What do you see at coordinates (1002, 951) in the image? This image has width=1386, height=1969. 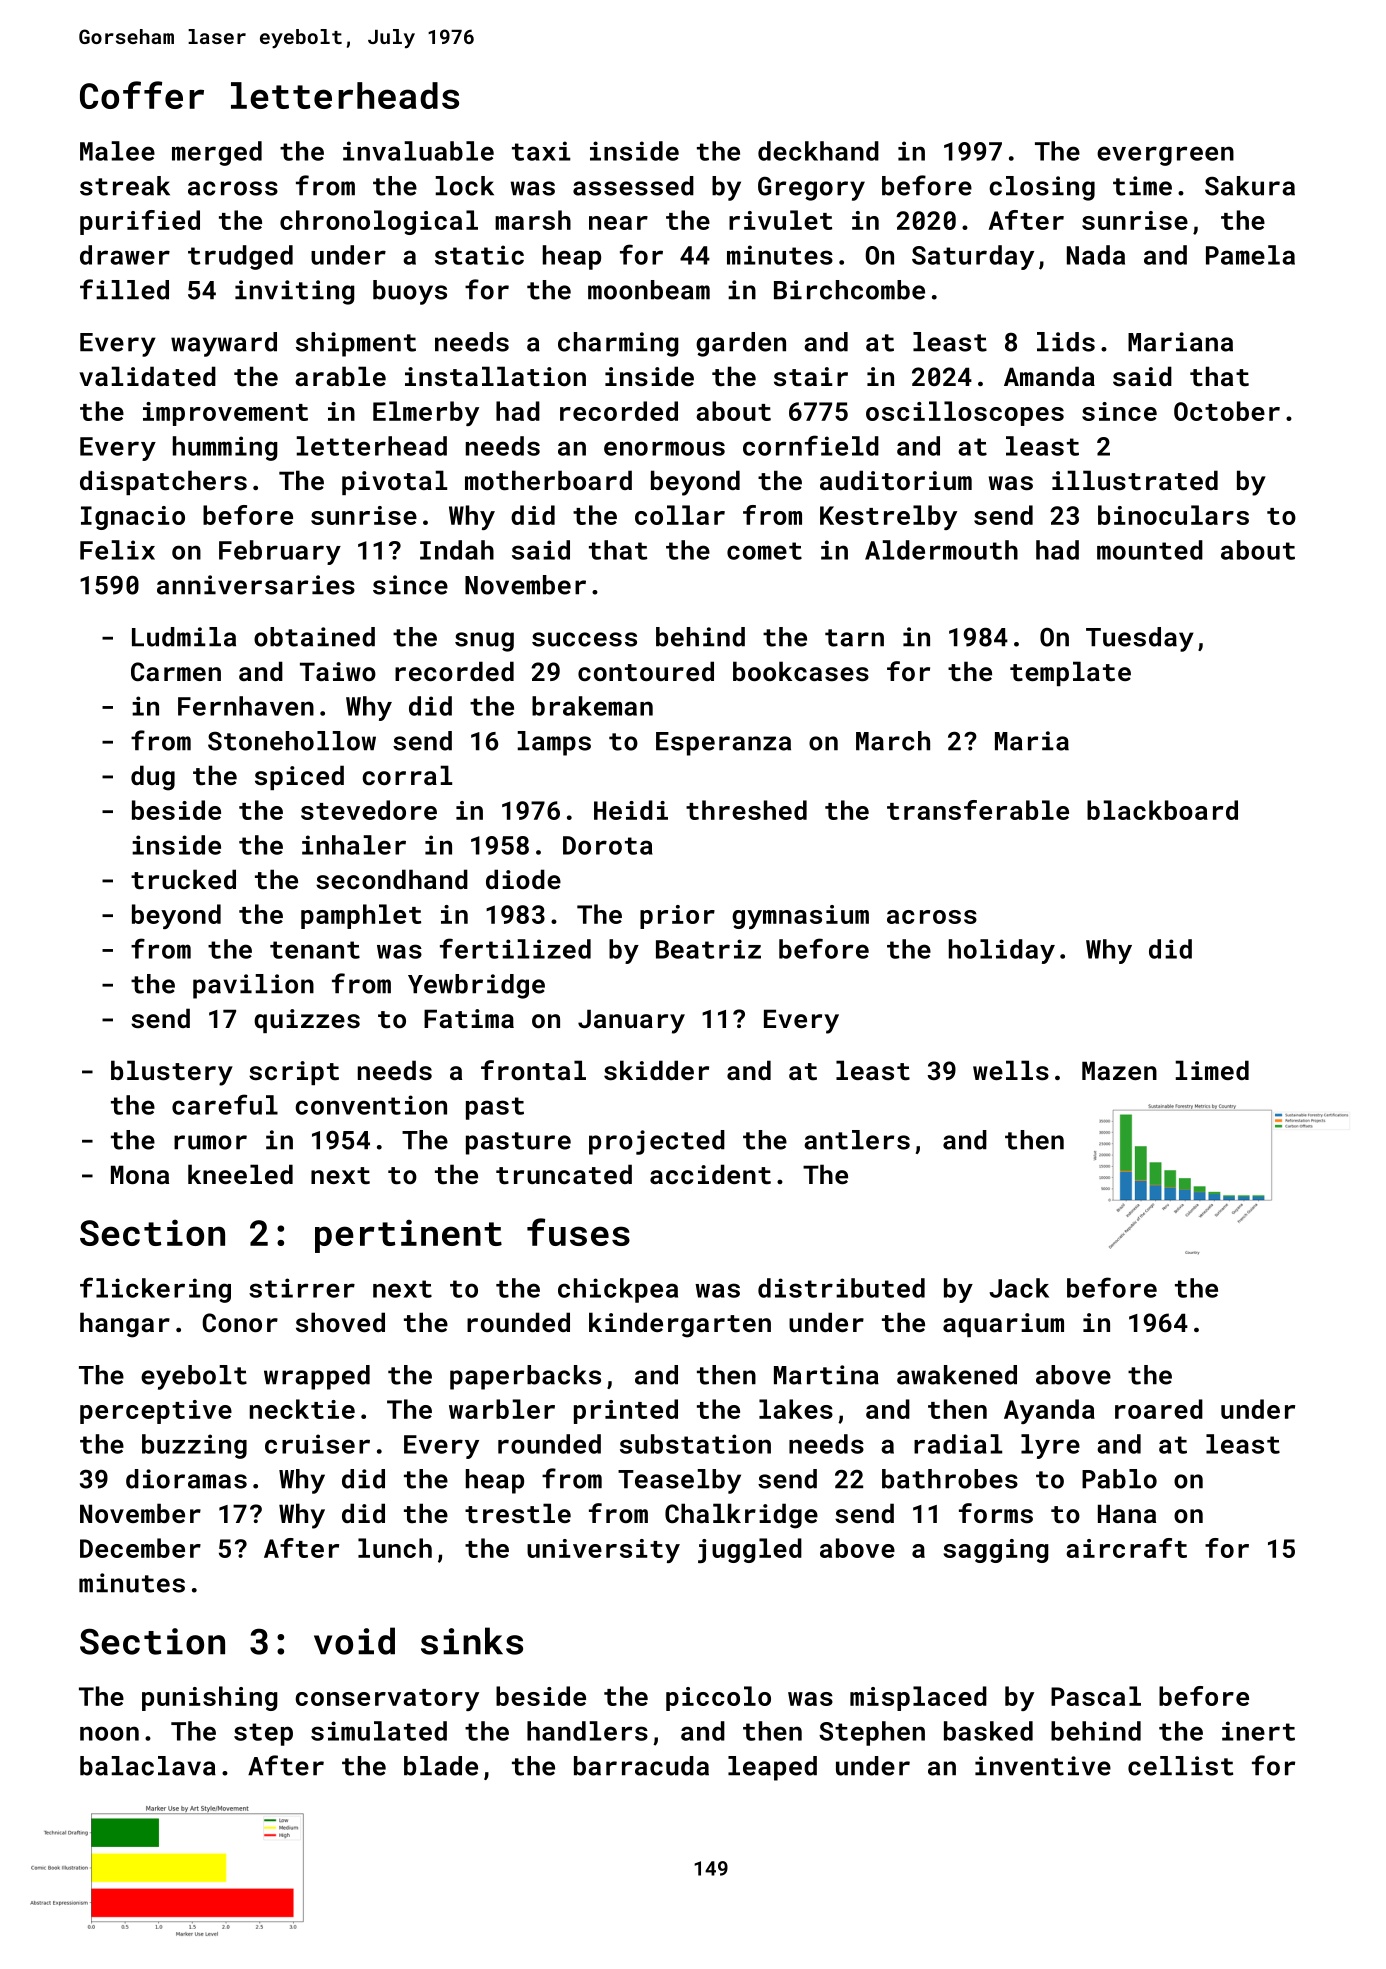 I see `holiday` at bounding box center [1002, 951].
